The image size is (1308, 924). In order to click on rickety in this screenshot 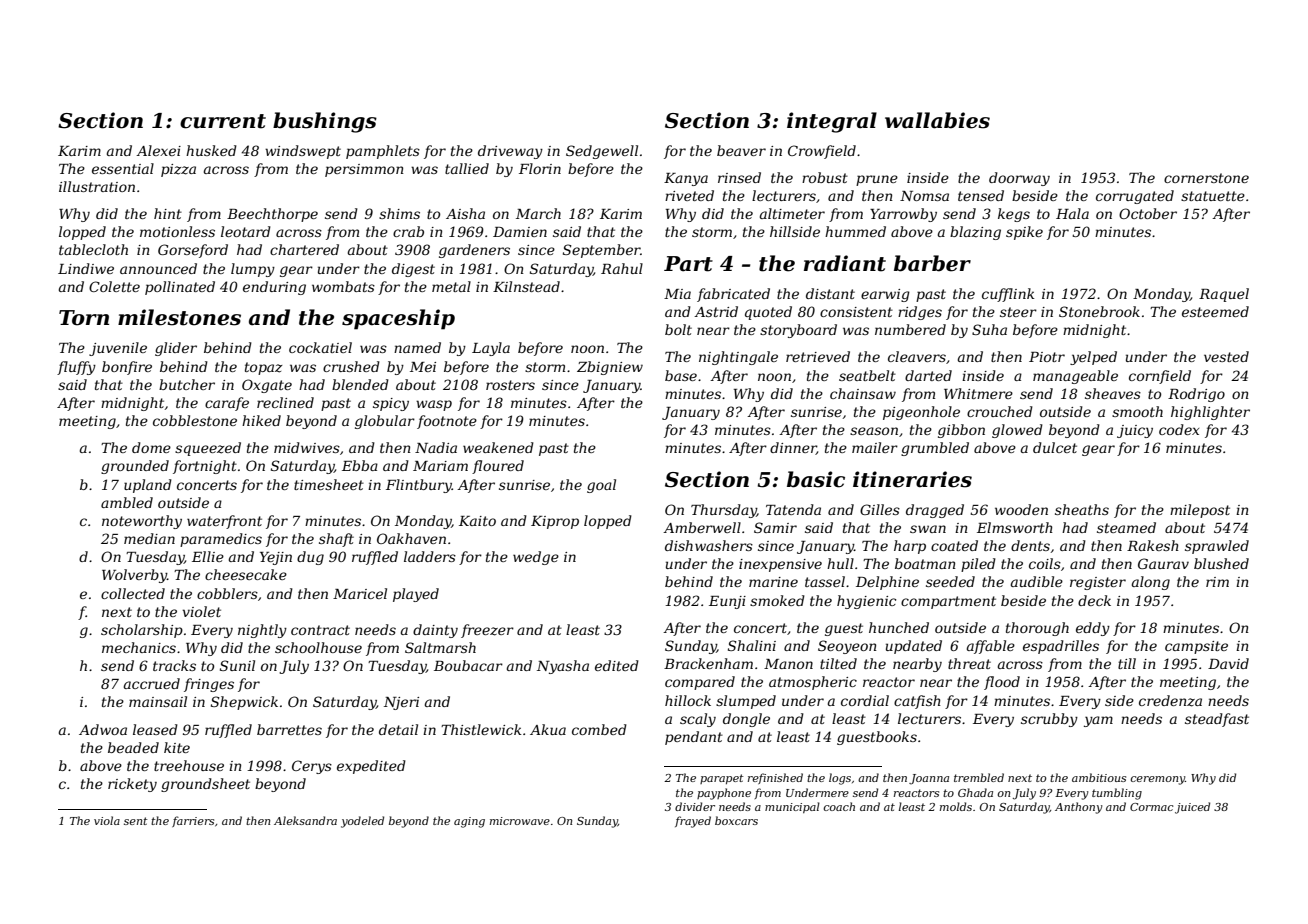, I will do `click(132, 785)`.
